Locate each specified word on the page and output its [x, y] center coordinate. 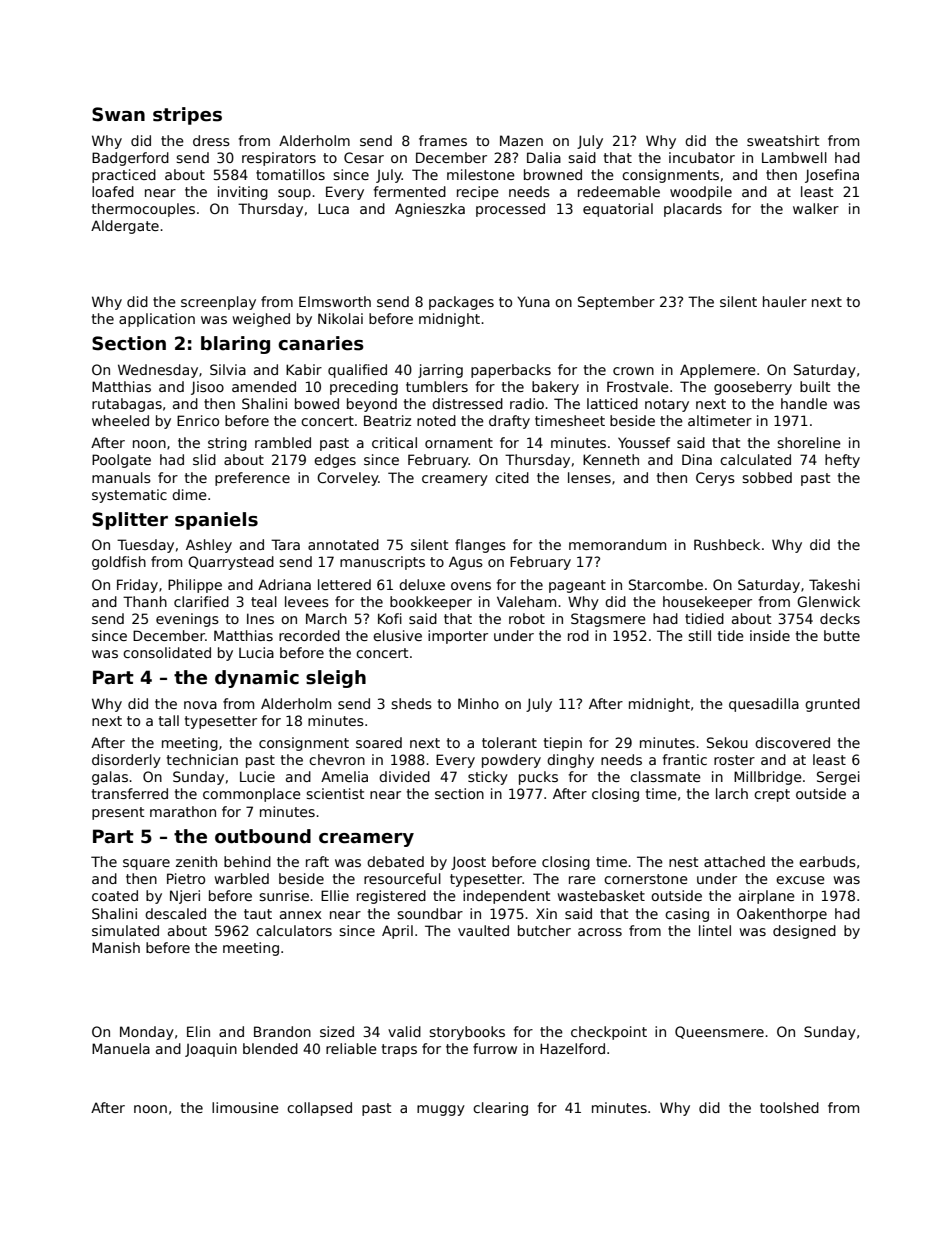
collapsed [319, 1109]
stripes [187, 116]
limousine [245, 1107]
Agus [466, 563]
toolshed [789, 1107]
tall [169, 720]
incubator [702, 157]
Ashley [209, 546]
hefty [842, 461]
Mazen [521, 140]
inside [770, 635]
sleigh [336, 679]
